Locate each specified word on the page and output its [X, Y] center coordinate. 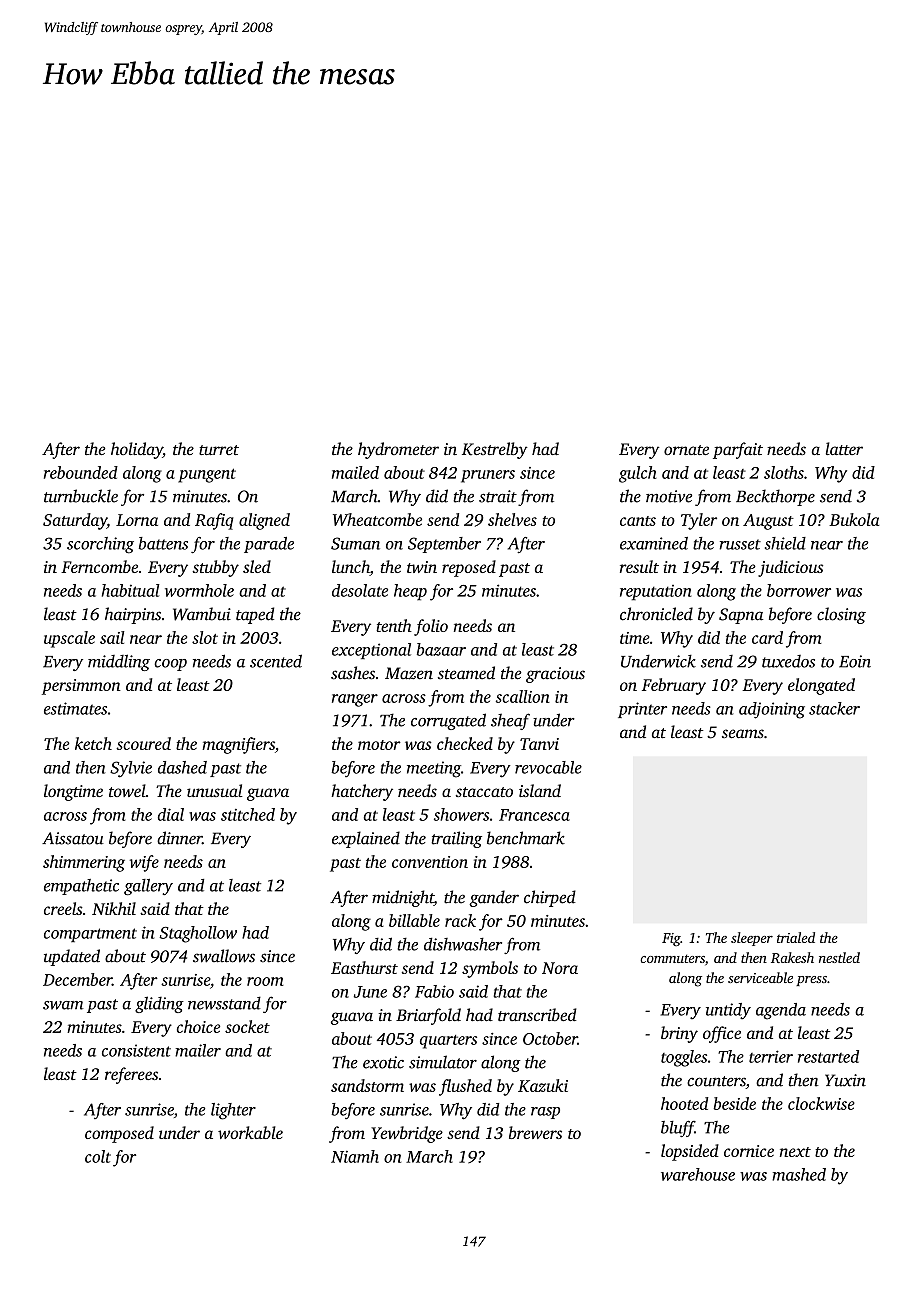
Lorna [137, 520]
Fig [671, 939]
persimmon [81, 687]
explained [366, 839]
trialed [796, 937]
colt [98, 1156]
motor [379, 745]
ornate [686, 450]
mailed [355, 472]
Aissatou [73, 838]
